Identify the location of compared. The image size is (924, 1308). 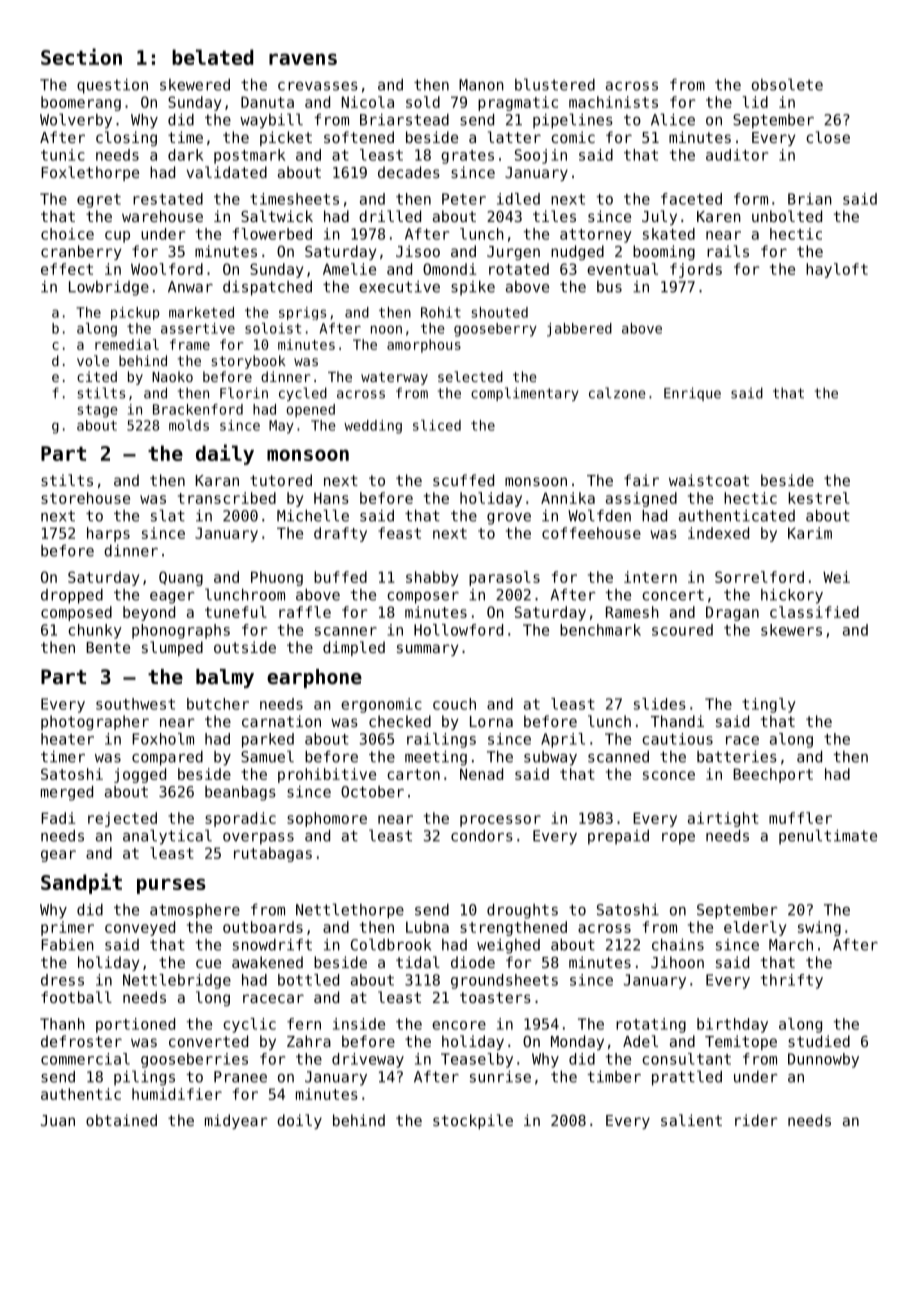
(167, 758).
